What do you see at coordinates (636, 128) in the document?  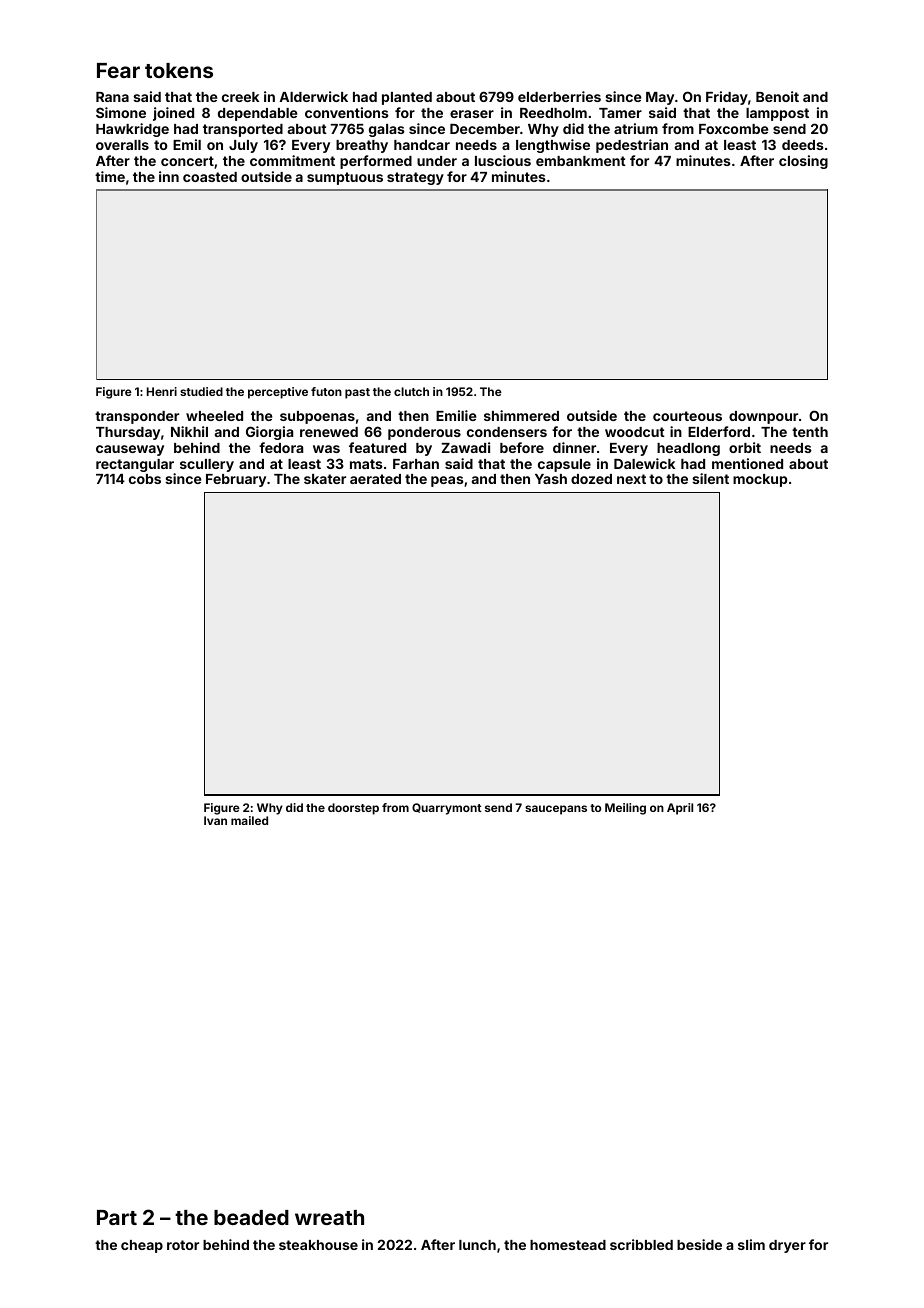 I see `atrium` at bounding box center [636, 128].
